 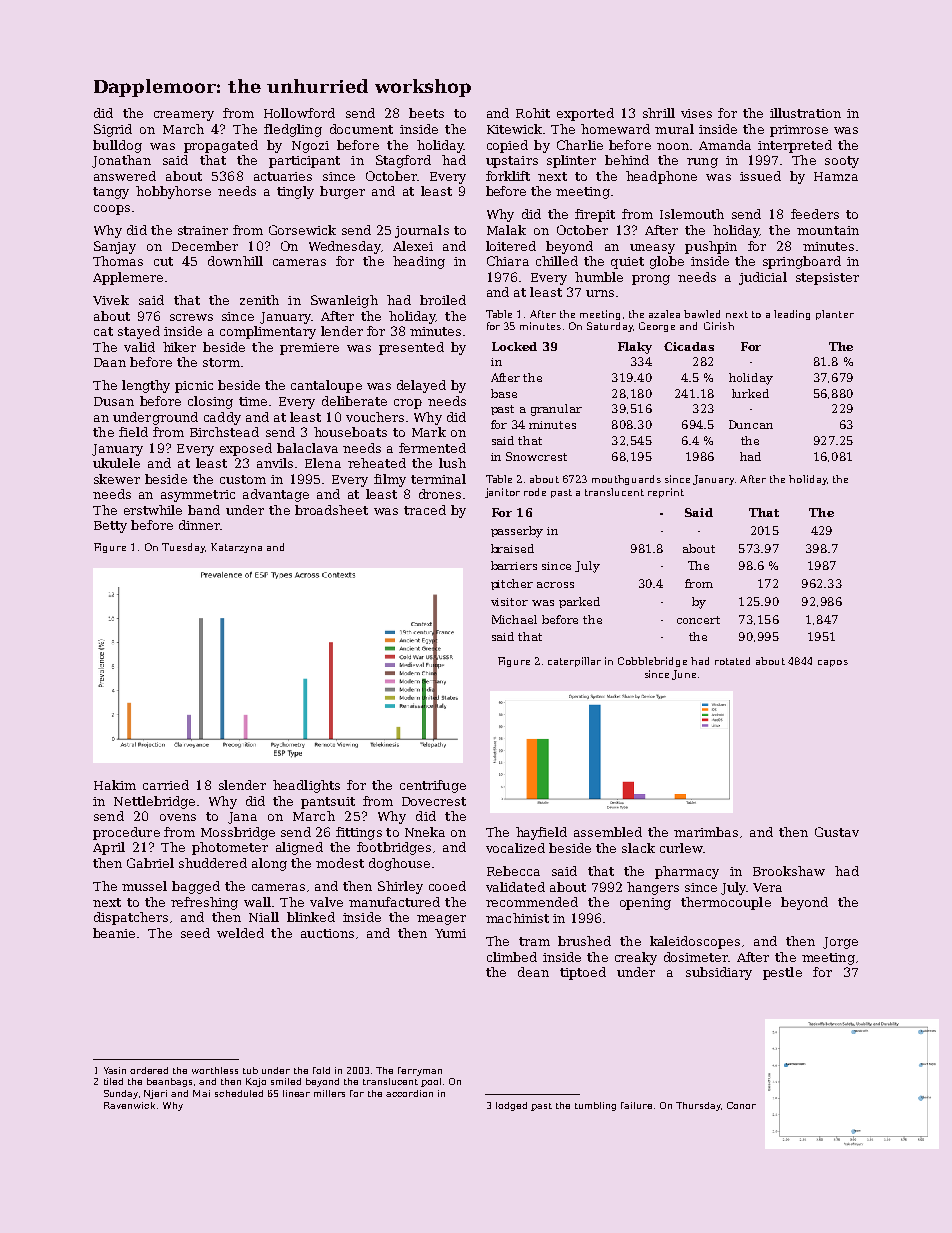 I want to click on propagated, so click(x=221, y=146).
